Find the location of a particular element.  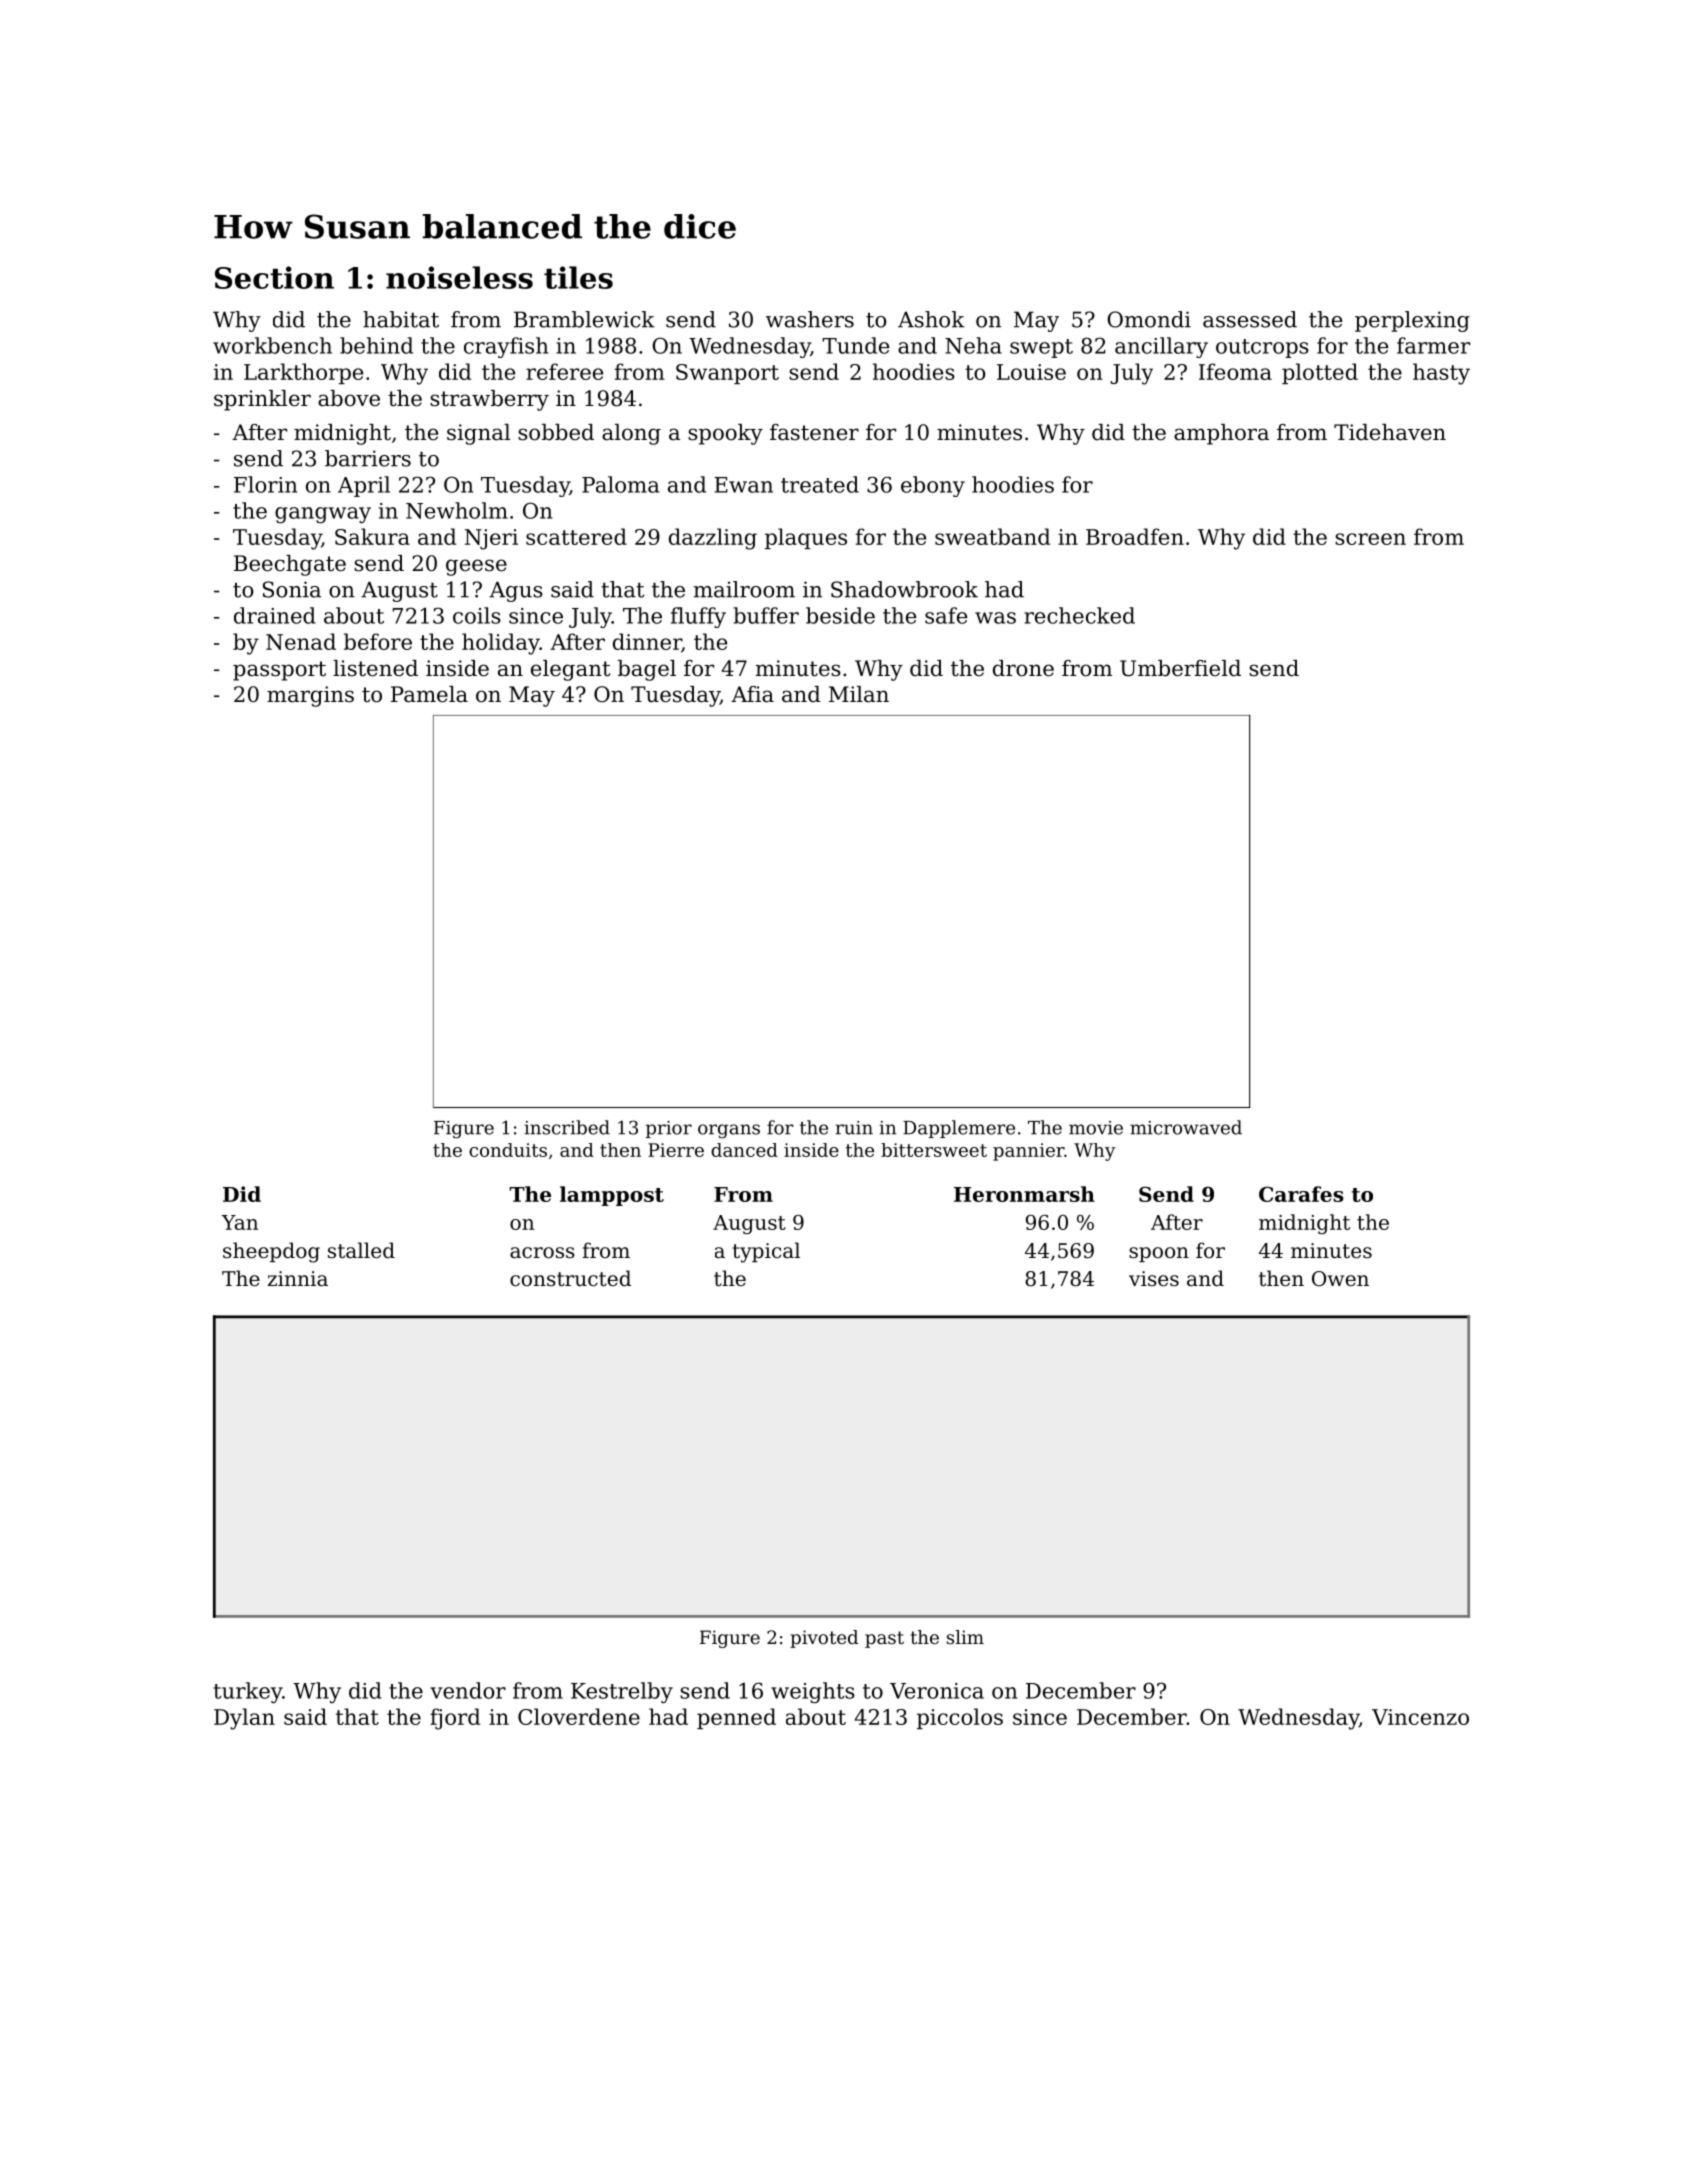

habitat is located at coordinates (401, 319).
